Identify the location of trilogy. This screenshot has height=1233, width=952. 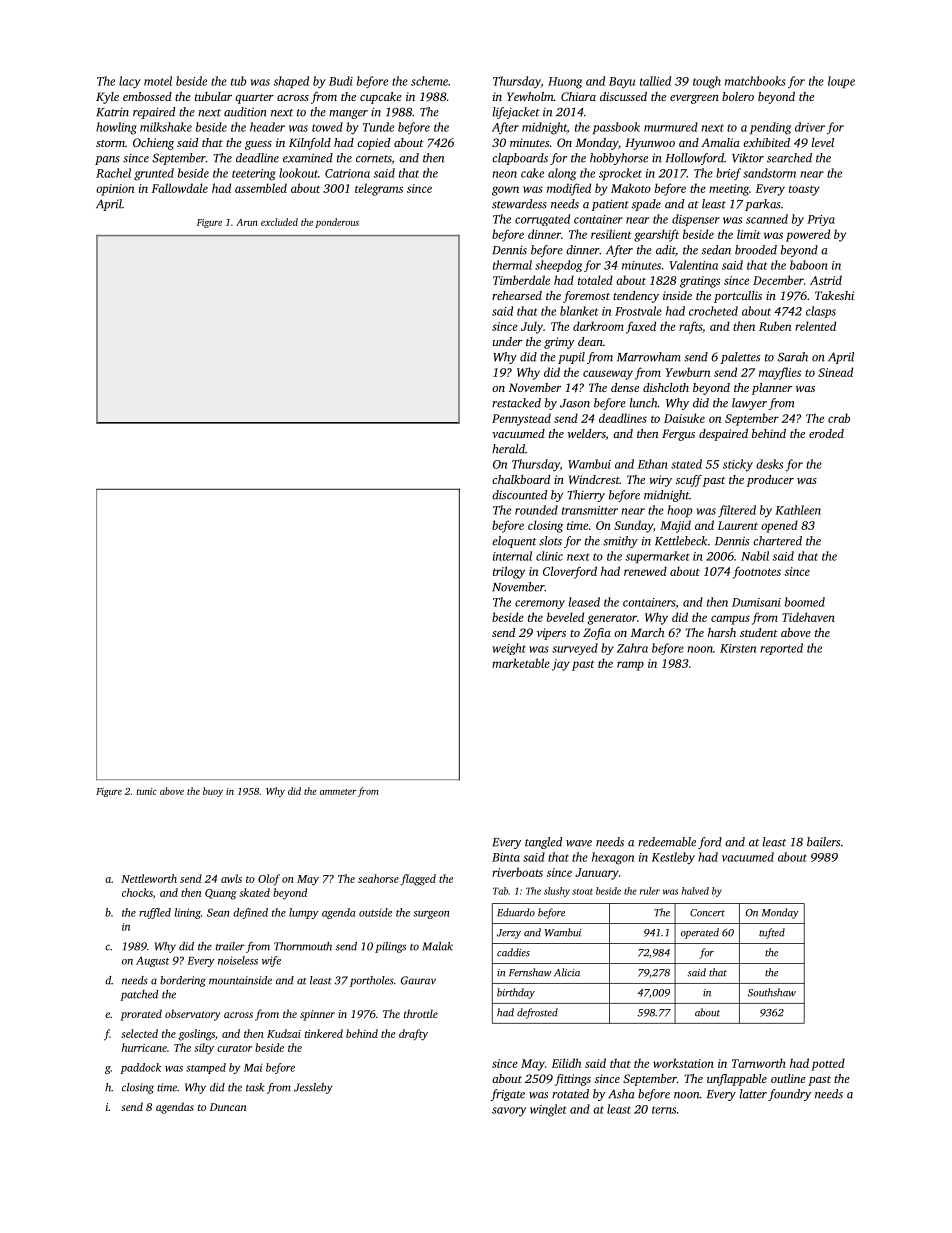
(509, 572).
